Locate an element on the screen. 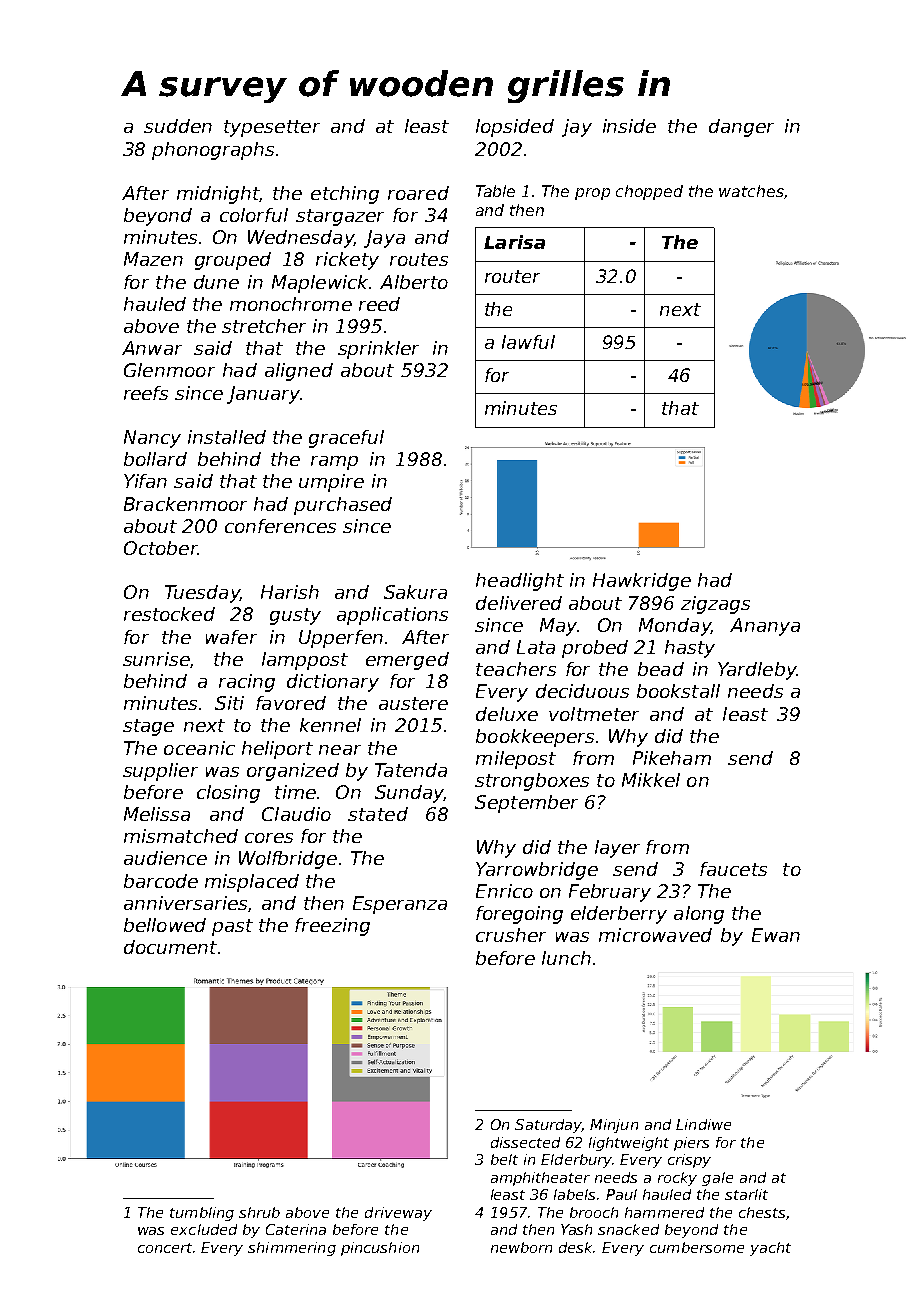  mismatched is located at coordinates (181, 836).
